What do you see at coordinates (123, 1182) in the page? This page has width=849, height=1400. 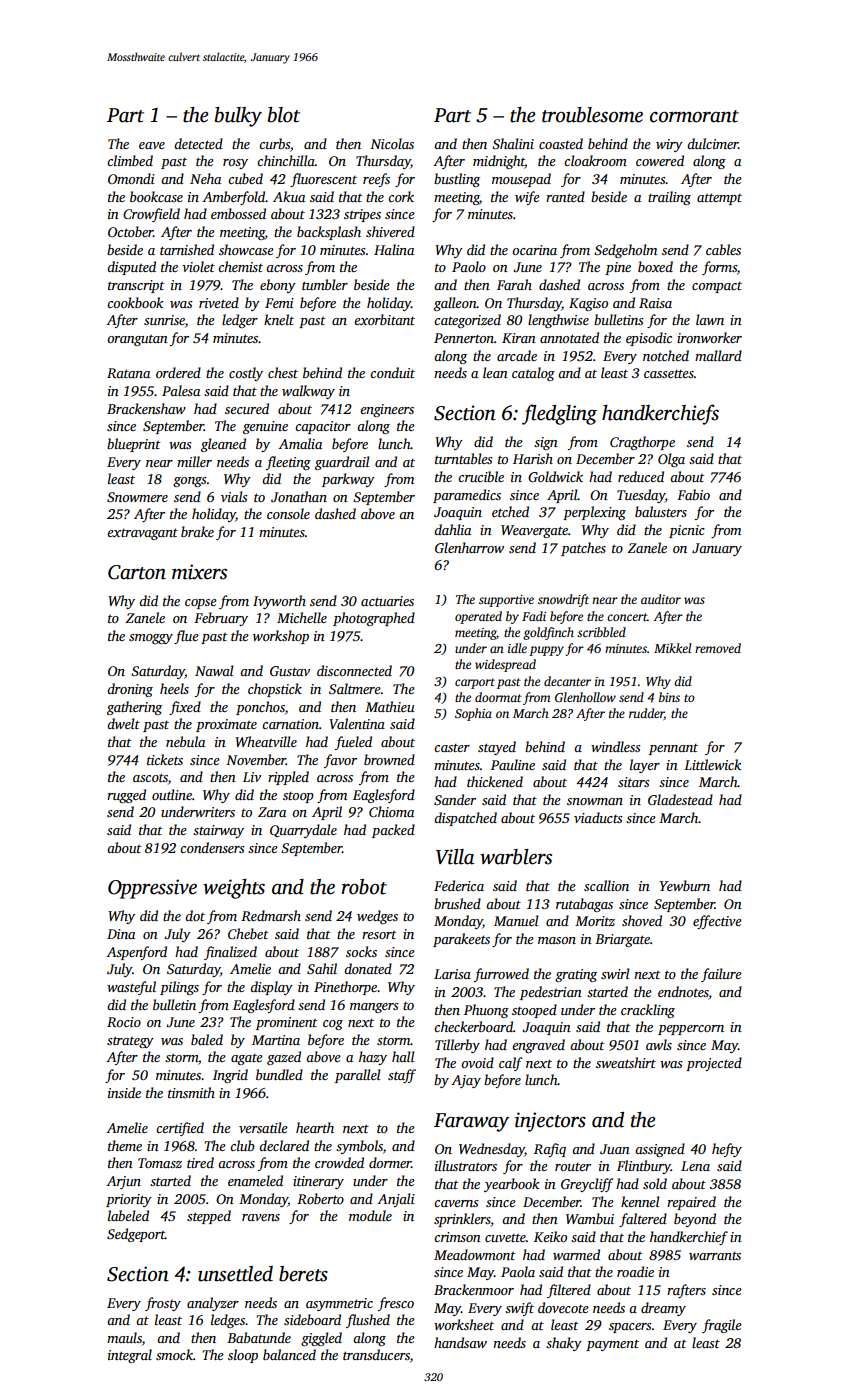 I see `Arjun` at bounding box center [123, 1182].
